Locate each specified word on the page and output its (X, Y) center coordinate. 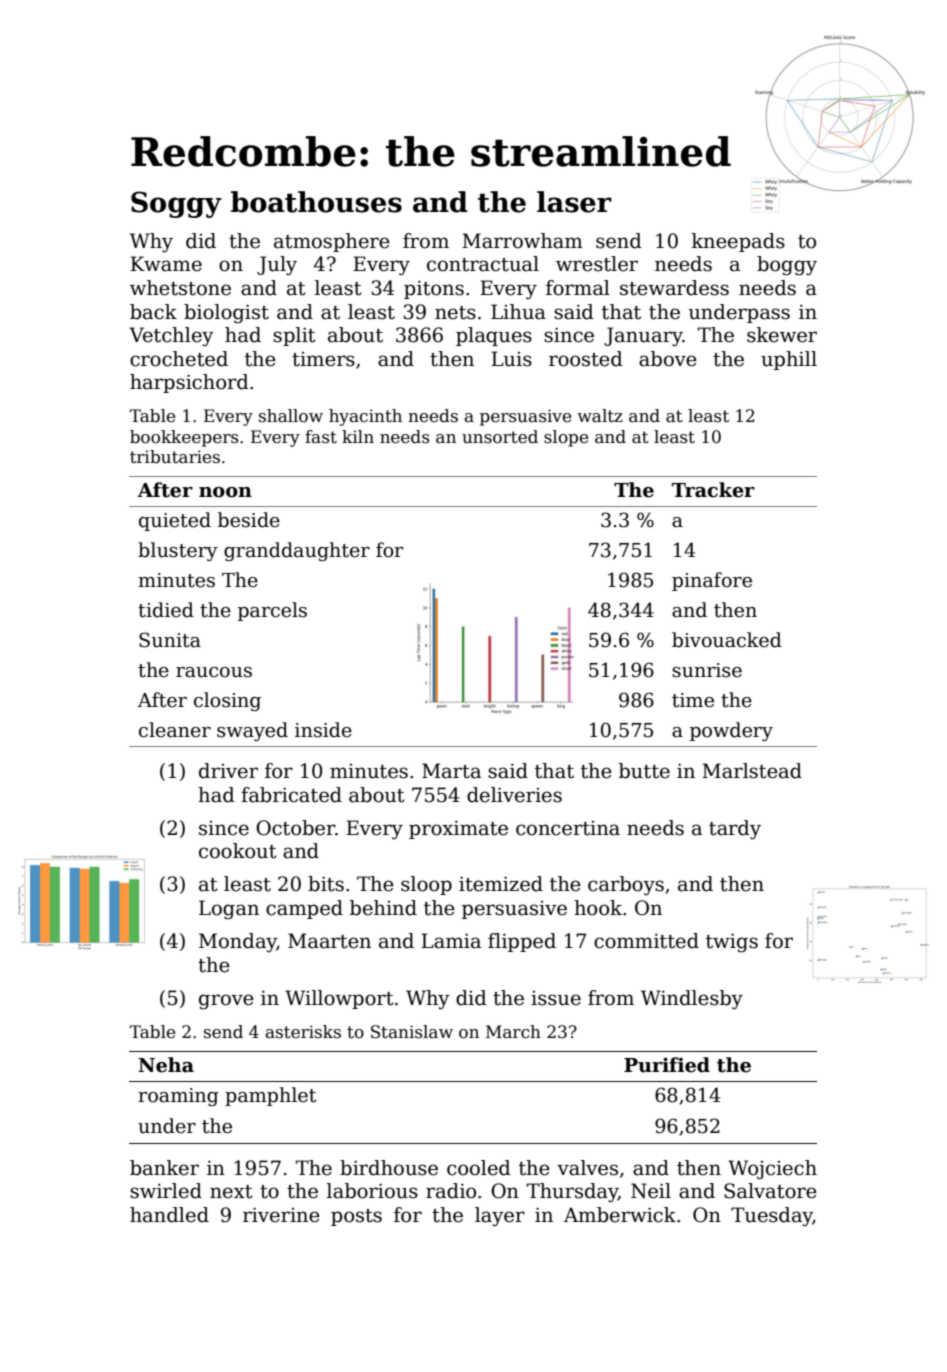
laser (574, 202)
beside (249, 520)
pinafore (712, 581)
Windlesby (692, 1000)
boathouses (316, 202)
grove (226, 1002)
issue (556, 998)
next (231, 1192)
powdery (731, 731)
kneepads (738, 242)
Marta (451, 771)
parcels (272, 611)
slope (566, 438)
